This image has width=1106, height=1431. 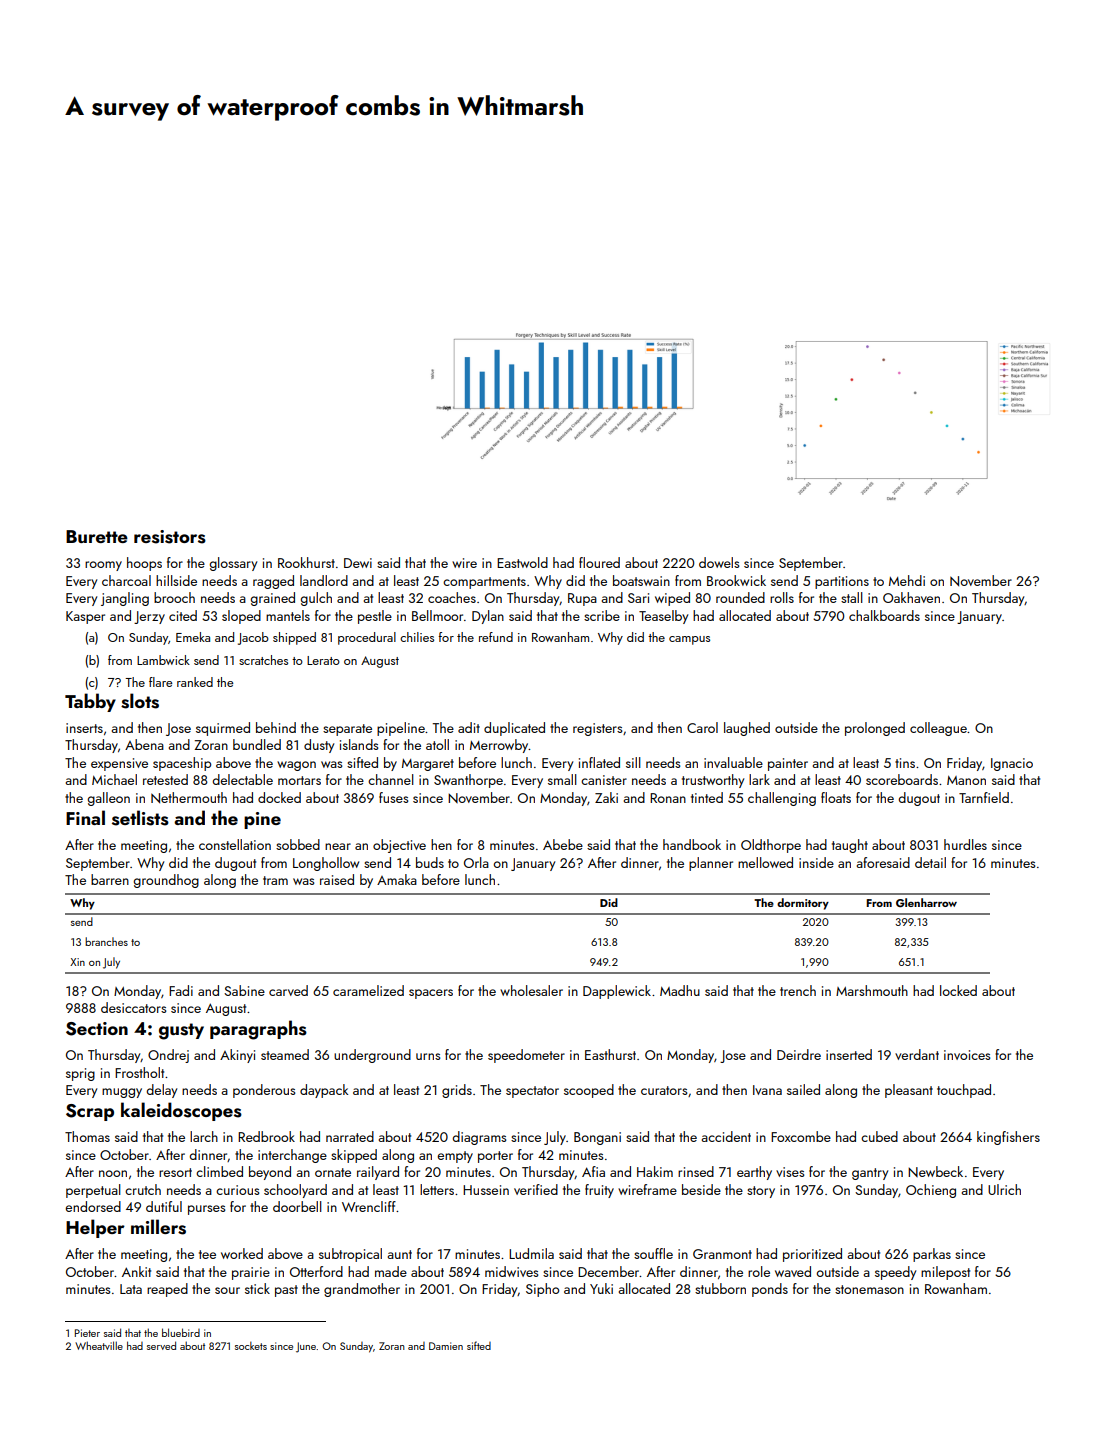 I want to click on prioritized, so click(x=812, y=1255).
